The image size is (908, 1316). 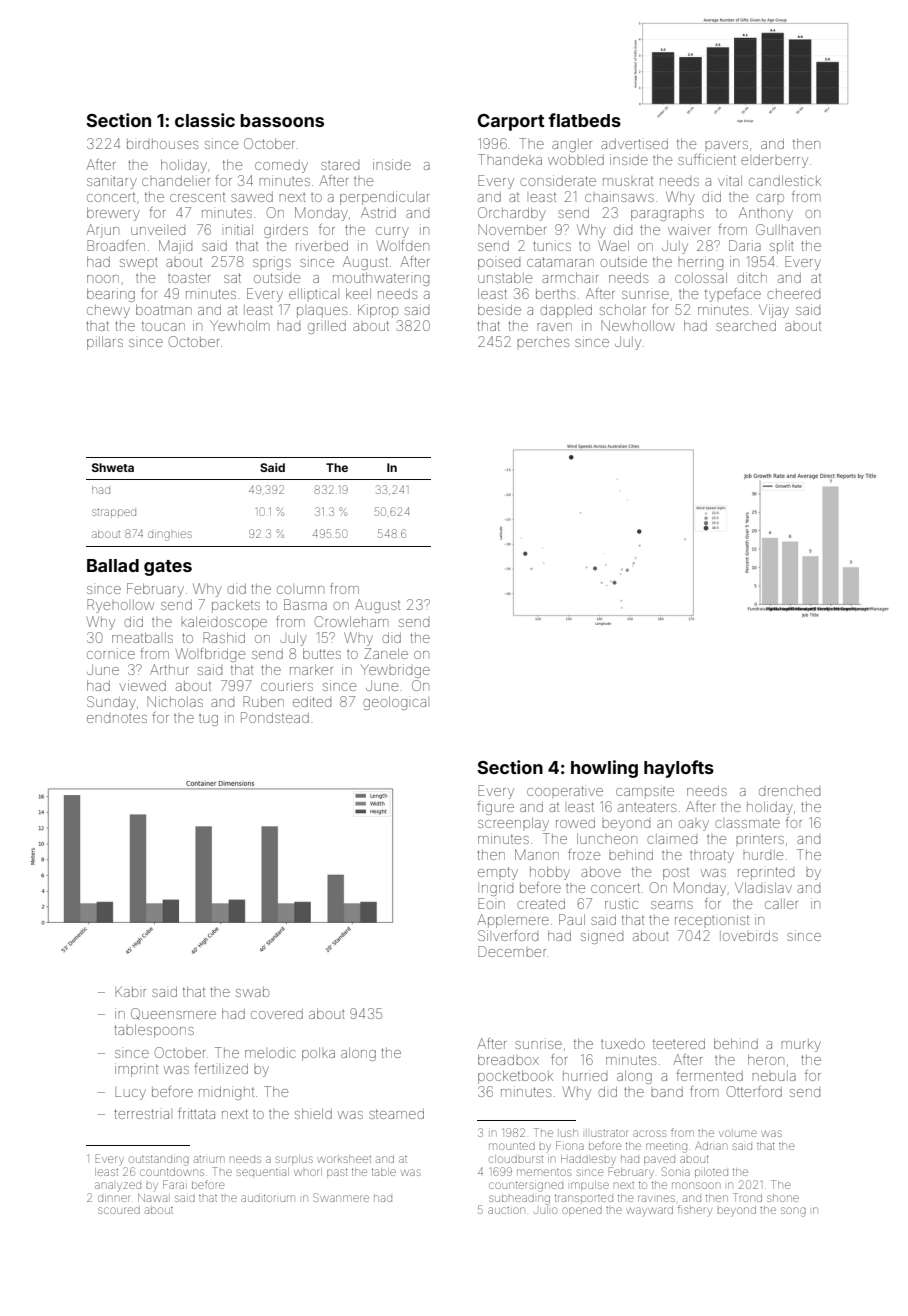 What do you see at coordinates (175, 701) in the screenshot?
I see `Nicholas` at bounding box center [175, 701].
